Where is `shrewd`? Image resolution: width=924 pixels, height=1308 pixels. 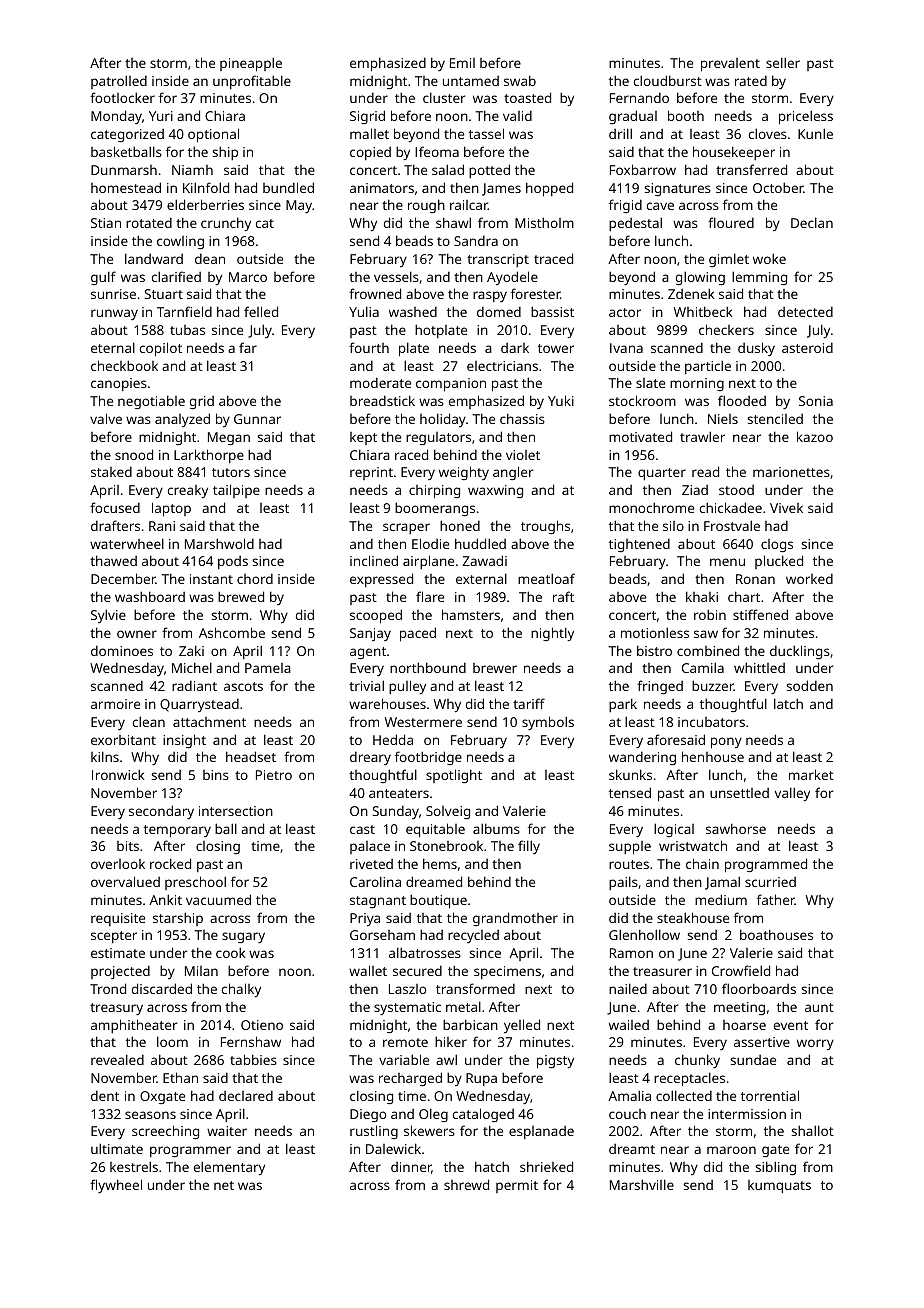
shrewd is located at coordinates (466, 1184).
